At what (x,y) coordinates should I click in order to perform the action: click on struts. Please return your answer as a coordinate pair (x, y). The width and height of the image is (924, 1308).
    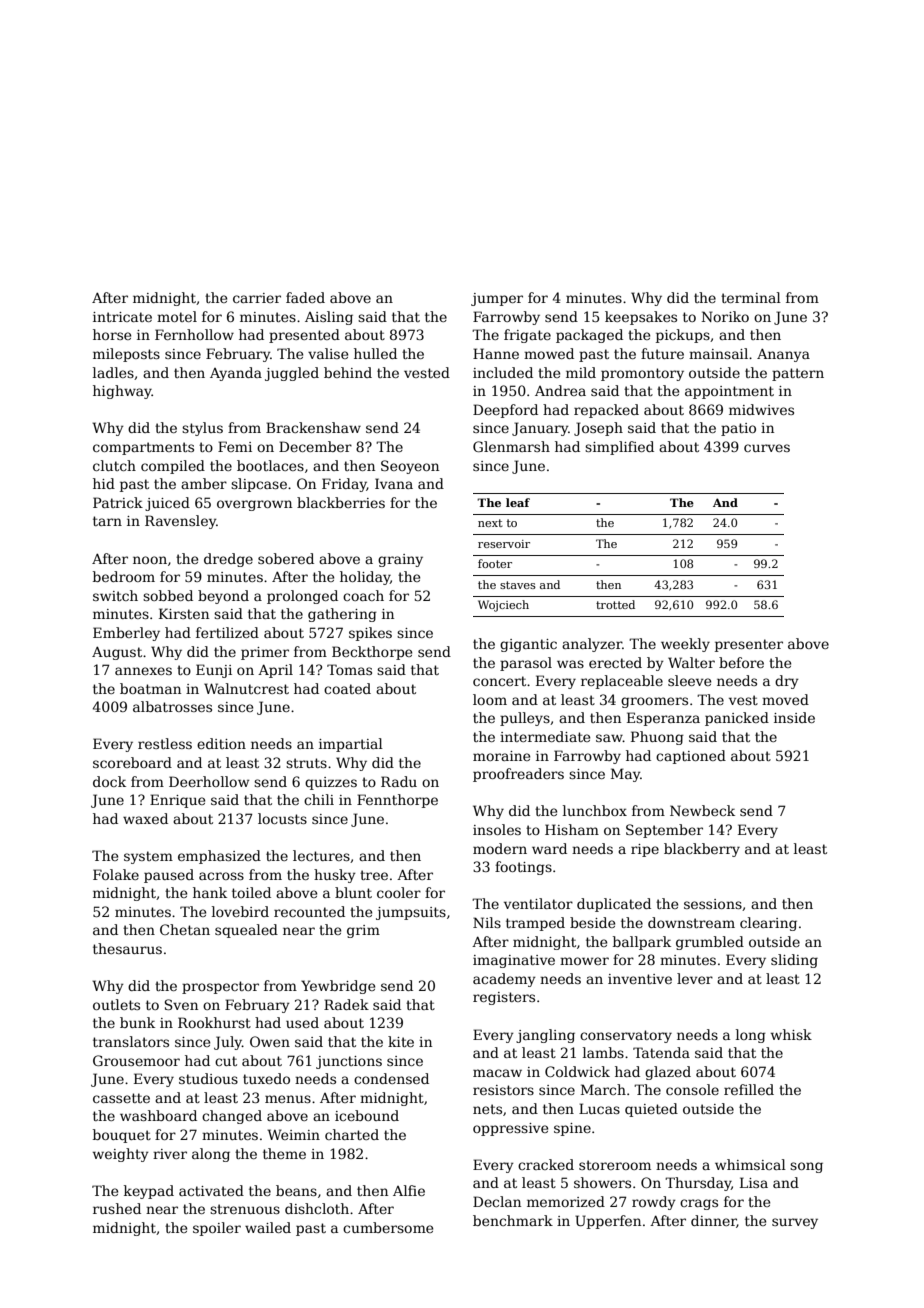
    Looking at the image, I should click on (306, 763).
